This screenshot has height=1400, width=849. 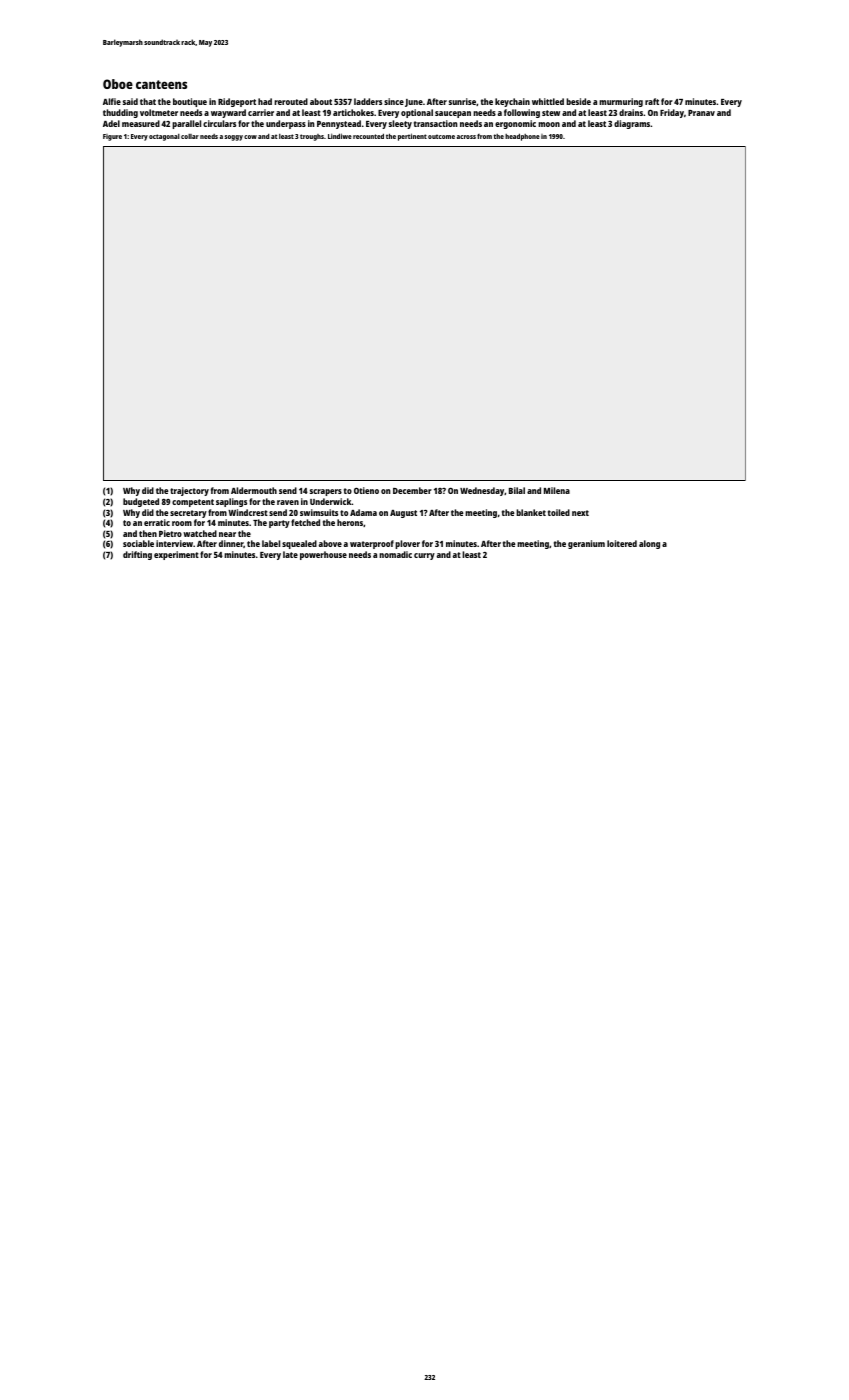 I want to click on diagrams, so click(x=632, y=124).
